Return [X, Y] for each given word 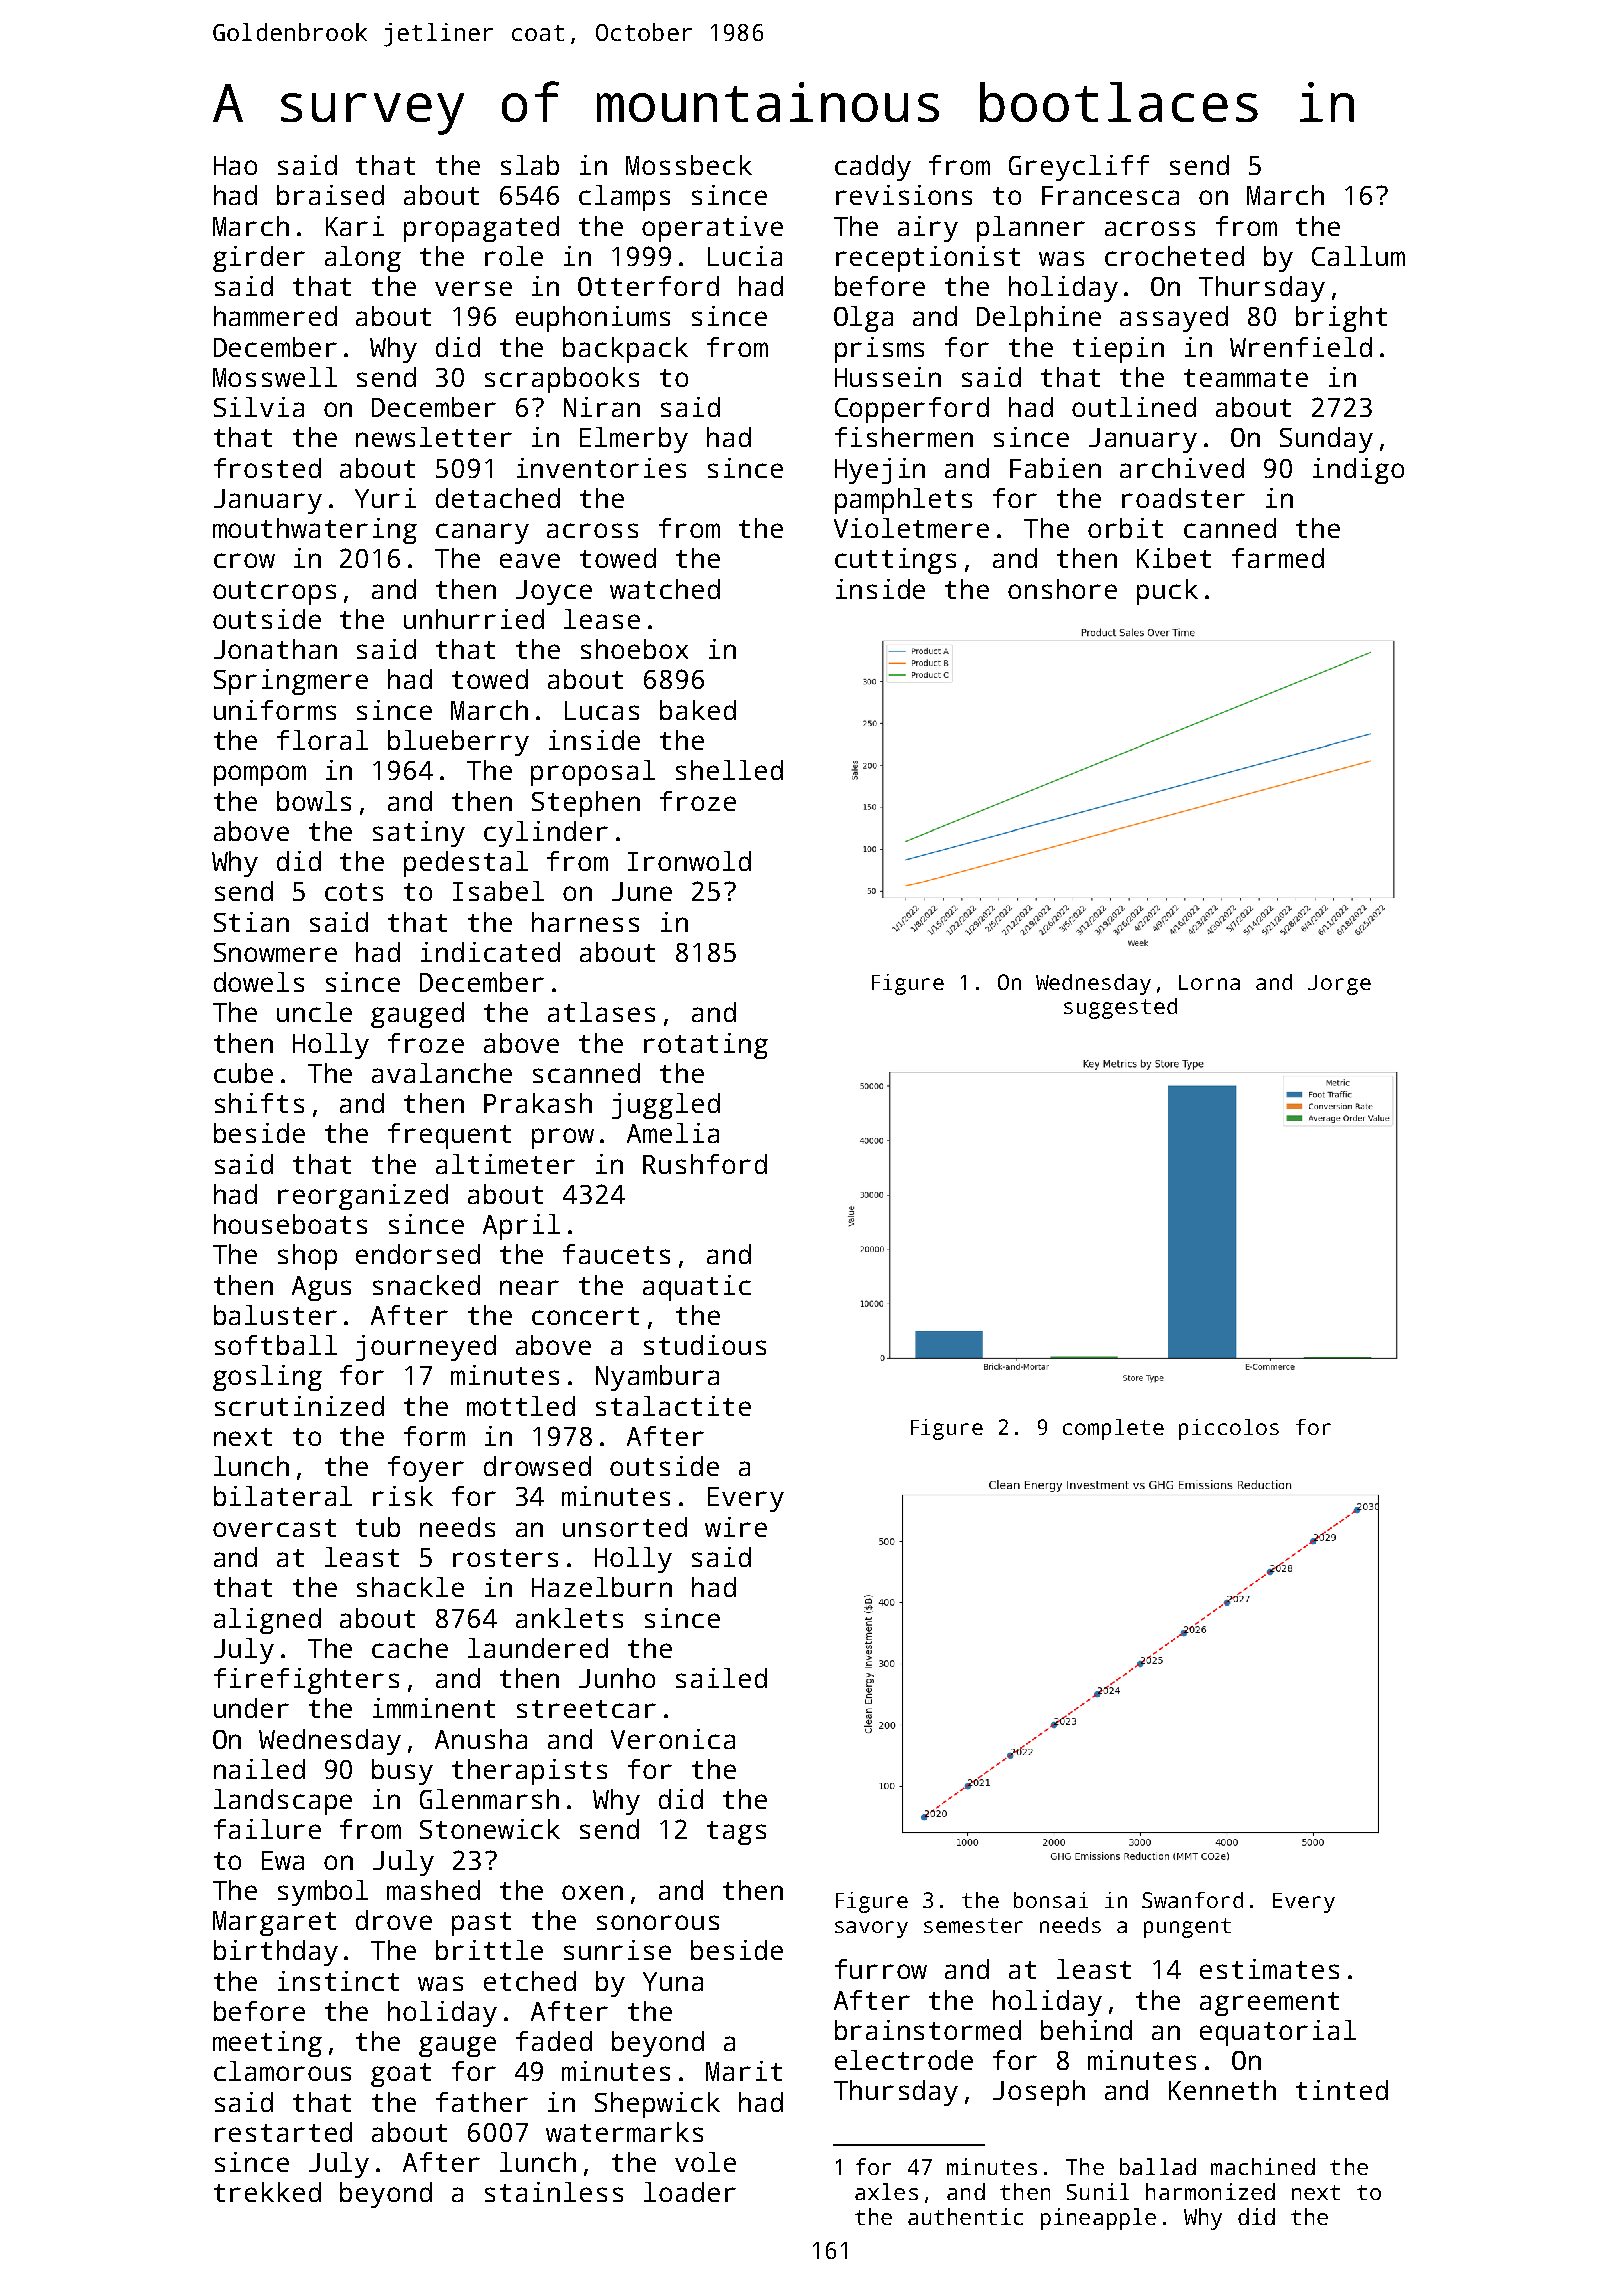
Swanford [1192, 1900]
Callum [1358, 256]
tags [736, 1833]
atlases [601, 1012]
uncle [314, 1012]
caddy [873, 168]
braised [330, 195]
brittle [489, 1950]
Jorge [1339, 985]
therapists [529, 1772]
